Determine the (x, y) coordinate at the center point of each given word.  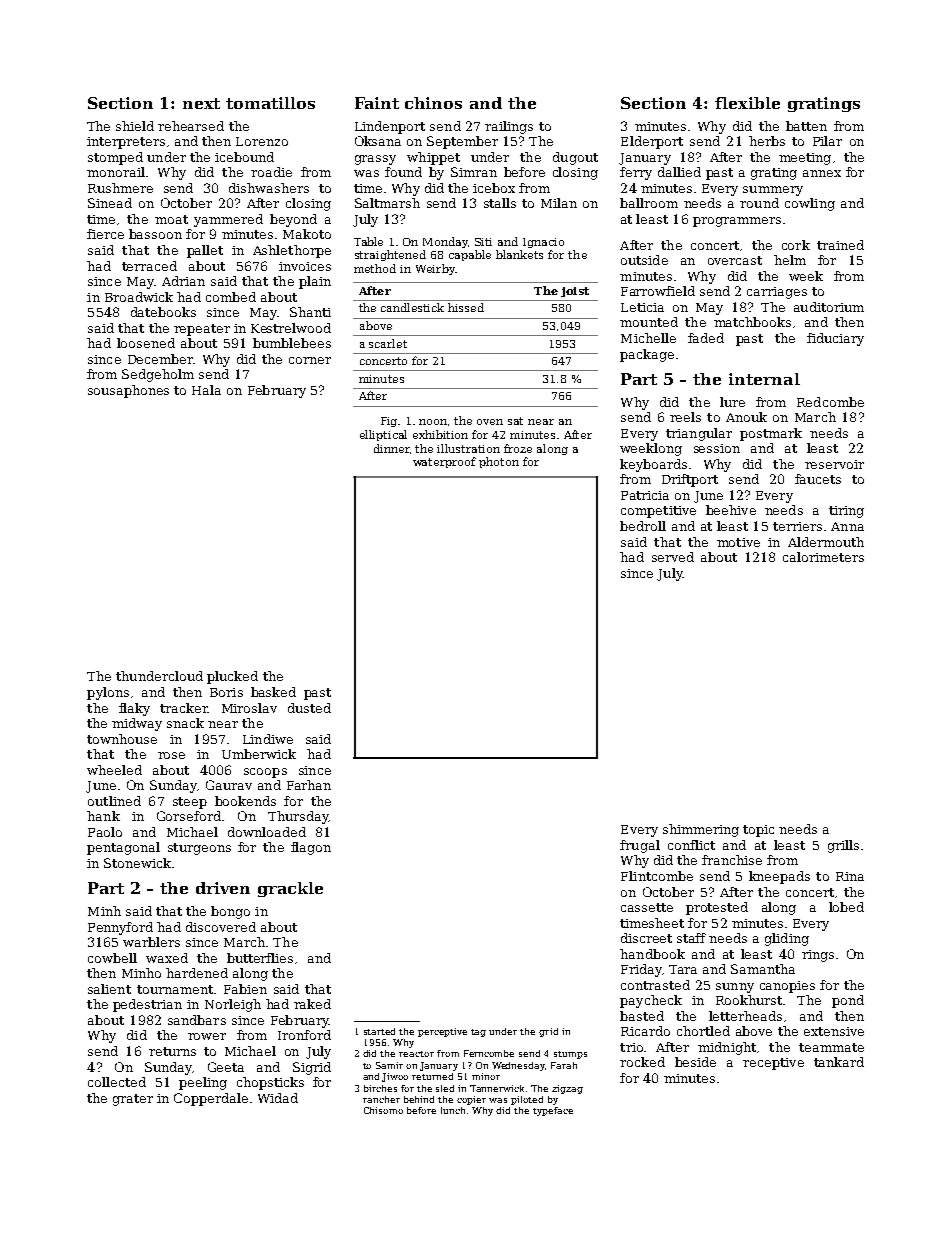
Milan (559, 203)
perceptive (442, 1032)
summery (773, 191)
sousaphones (128, 391)
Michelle (648, 338)
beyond (293, 220)
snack (185, 723)
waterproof (444, 462)
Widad (278, 1098)
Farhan (309, 785)
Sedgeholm (158, 375)
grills (843, 846)
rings (818, 956)
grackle (290, 889)
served (673, 557)
